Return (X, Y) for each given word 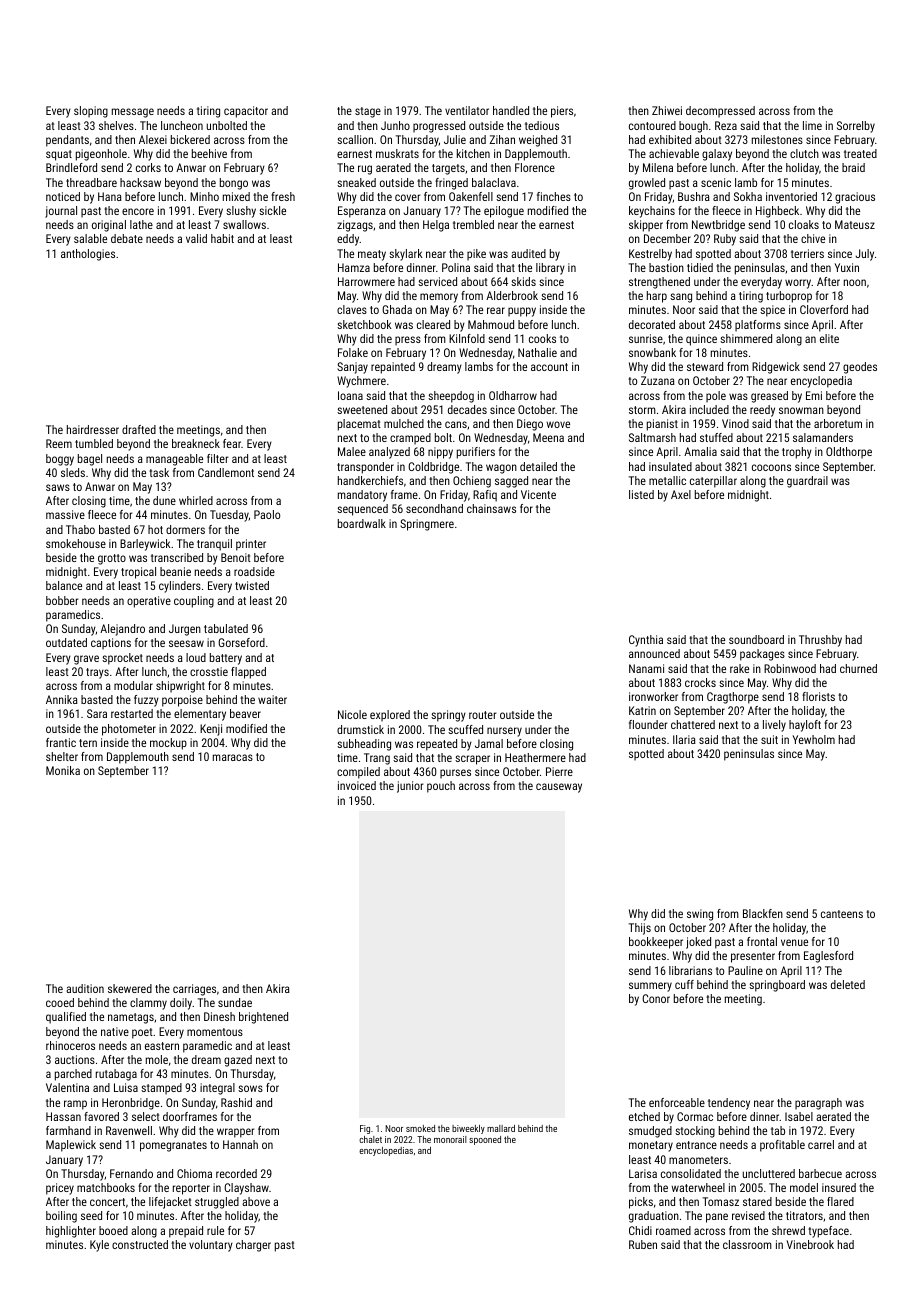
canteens (842, 914)
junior (410, 787)
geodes (860, 368)
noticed (63, 196)
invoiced (357, 785)
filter (217, 458)
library (550, 269)
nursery (504, 732)
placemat (359, 425)
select (146, 1116)
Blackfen (763, 913)
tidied (700, 267)
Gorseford (241, 642)
